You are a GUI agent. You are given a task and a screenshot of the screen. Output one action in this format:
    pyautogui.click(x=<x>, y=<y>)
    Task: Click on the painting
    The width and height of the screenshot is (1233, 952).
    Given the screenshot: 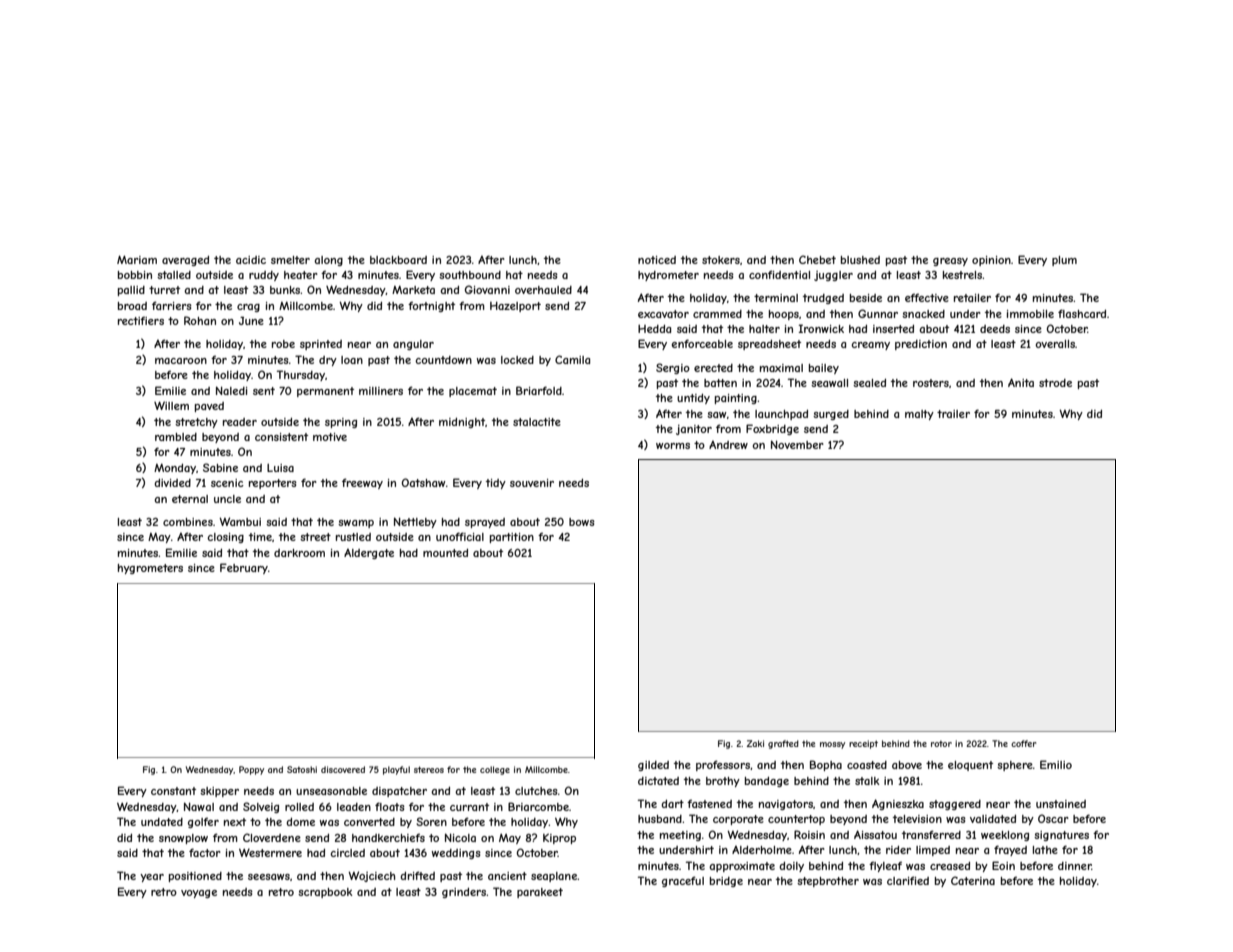 What is the action you would take?
    pyautogui.click(x=736, y=399)
